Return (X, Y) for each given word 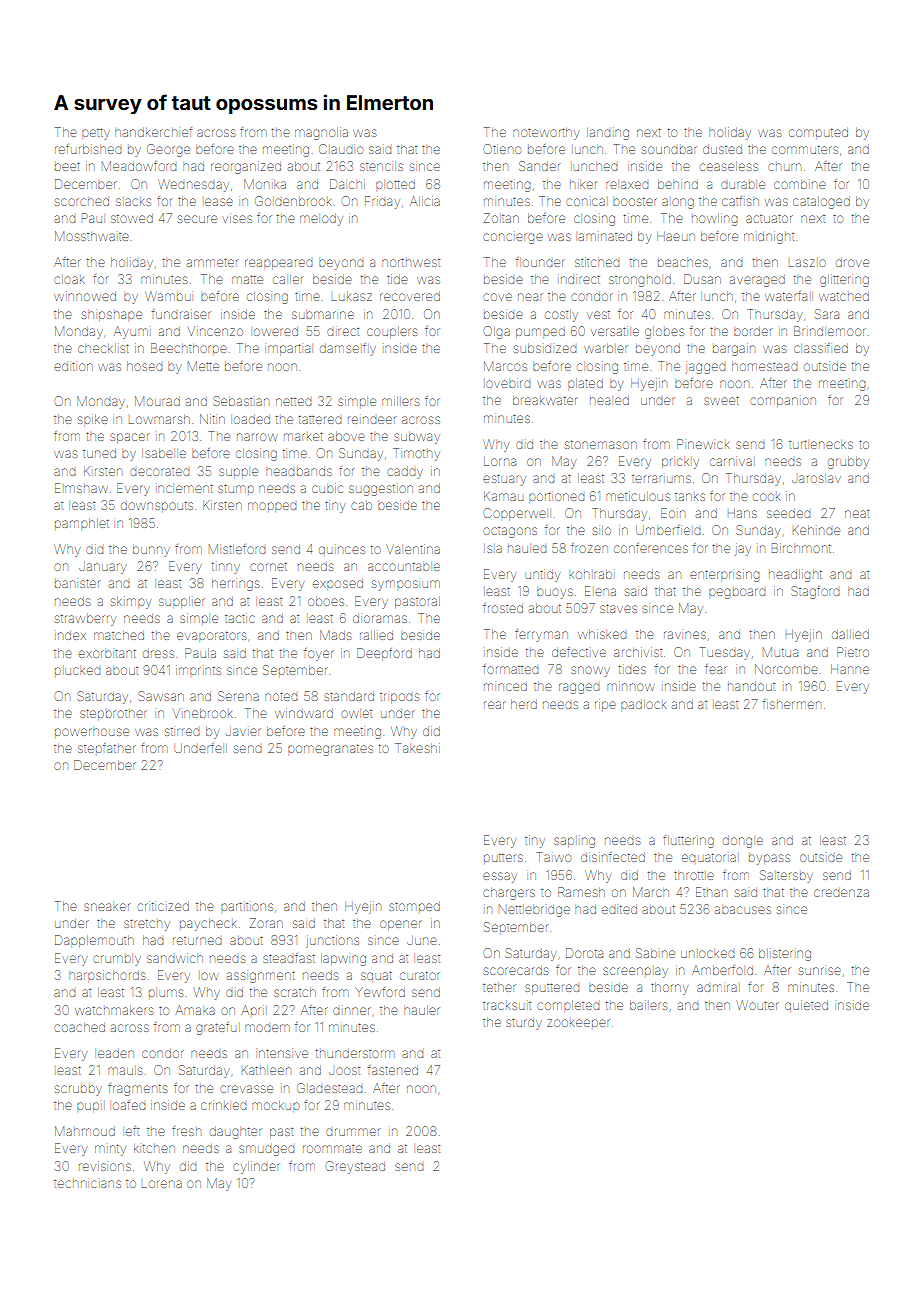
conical (585, 202)
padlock (644, 704)
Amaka (195, 1010)
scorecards (516, 970)
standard (349, 696)
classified (821, 348)
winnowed (85, 296)
